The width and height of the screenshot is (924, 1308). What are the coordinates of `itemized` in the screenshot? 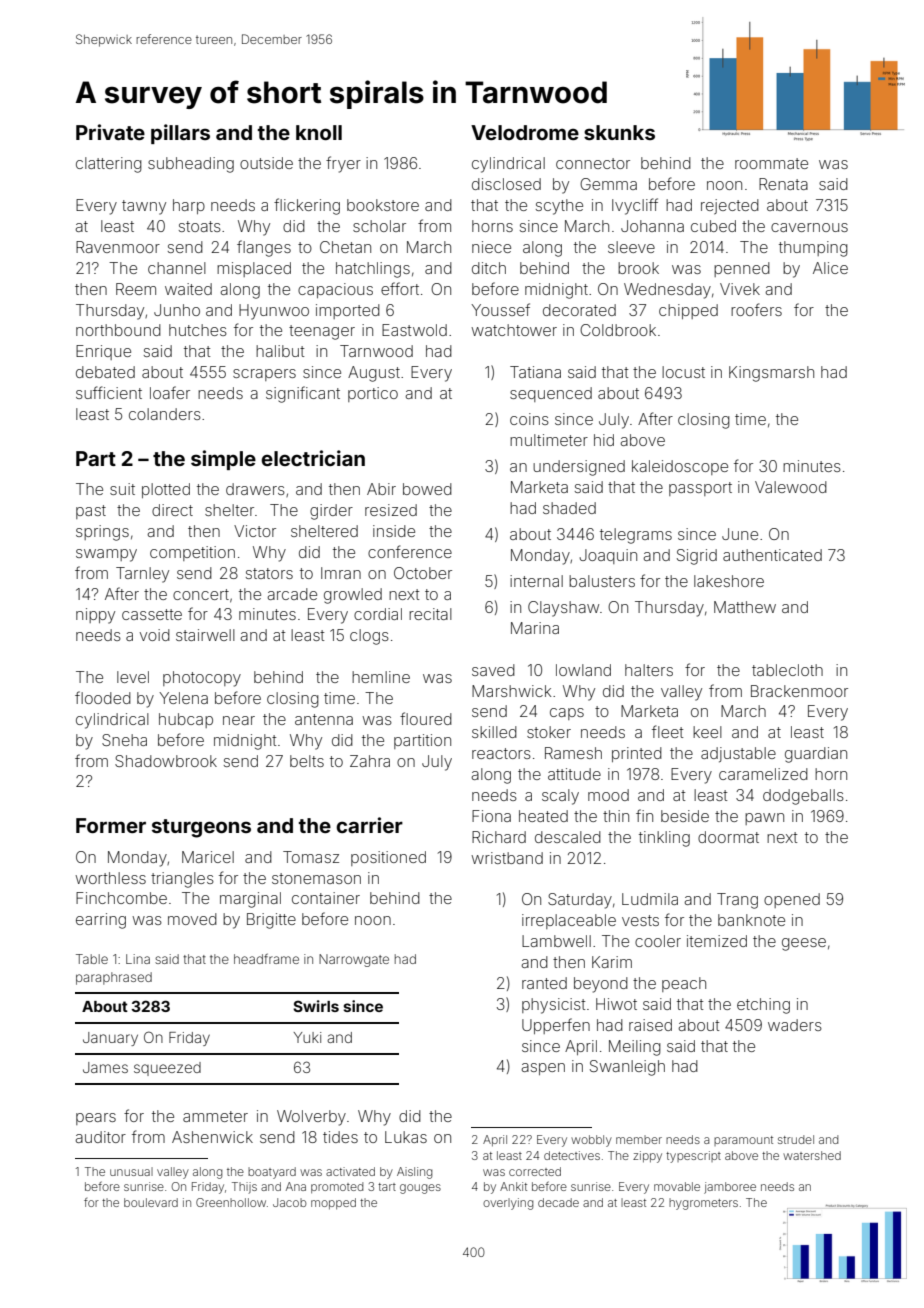 It's located at (717, 941).
